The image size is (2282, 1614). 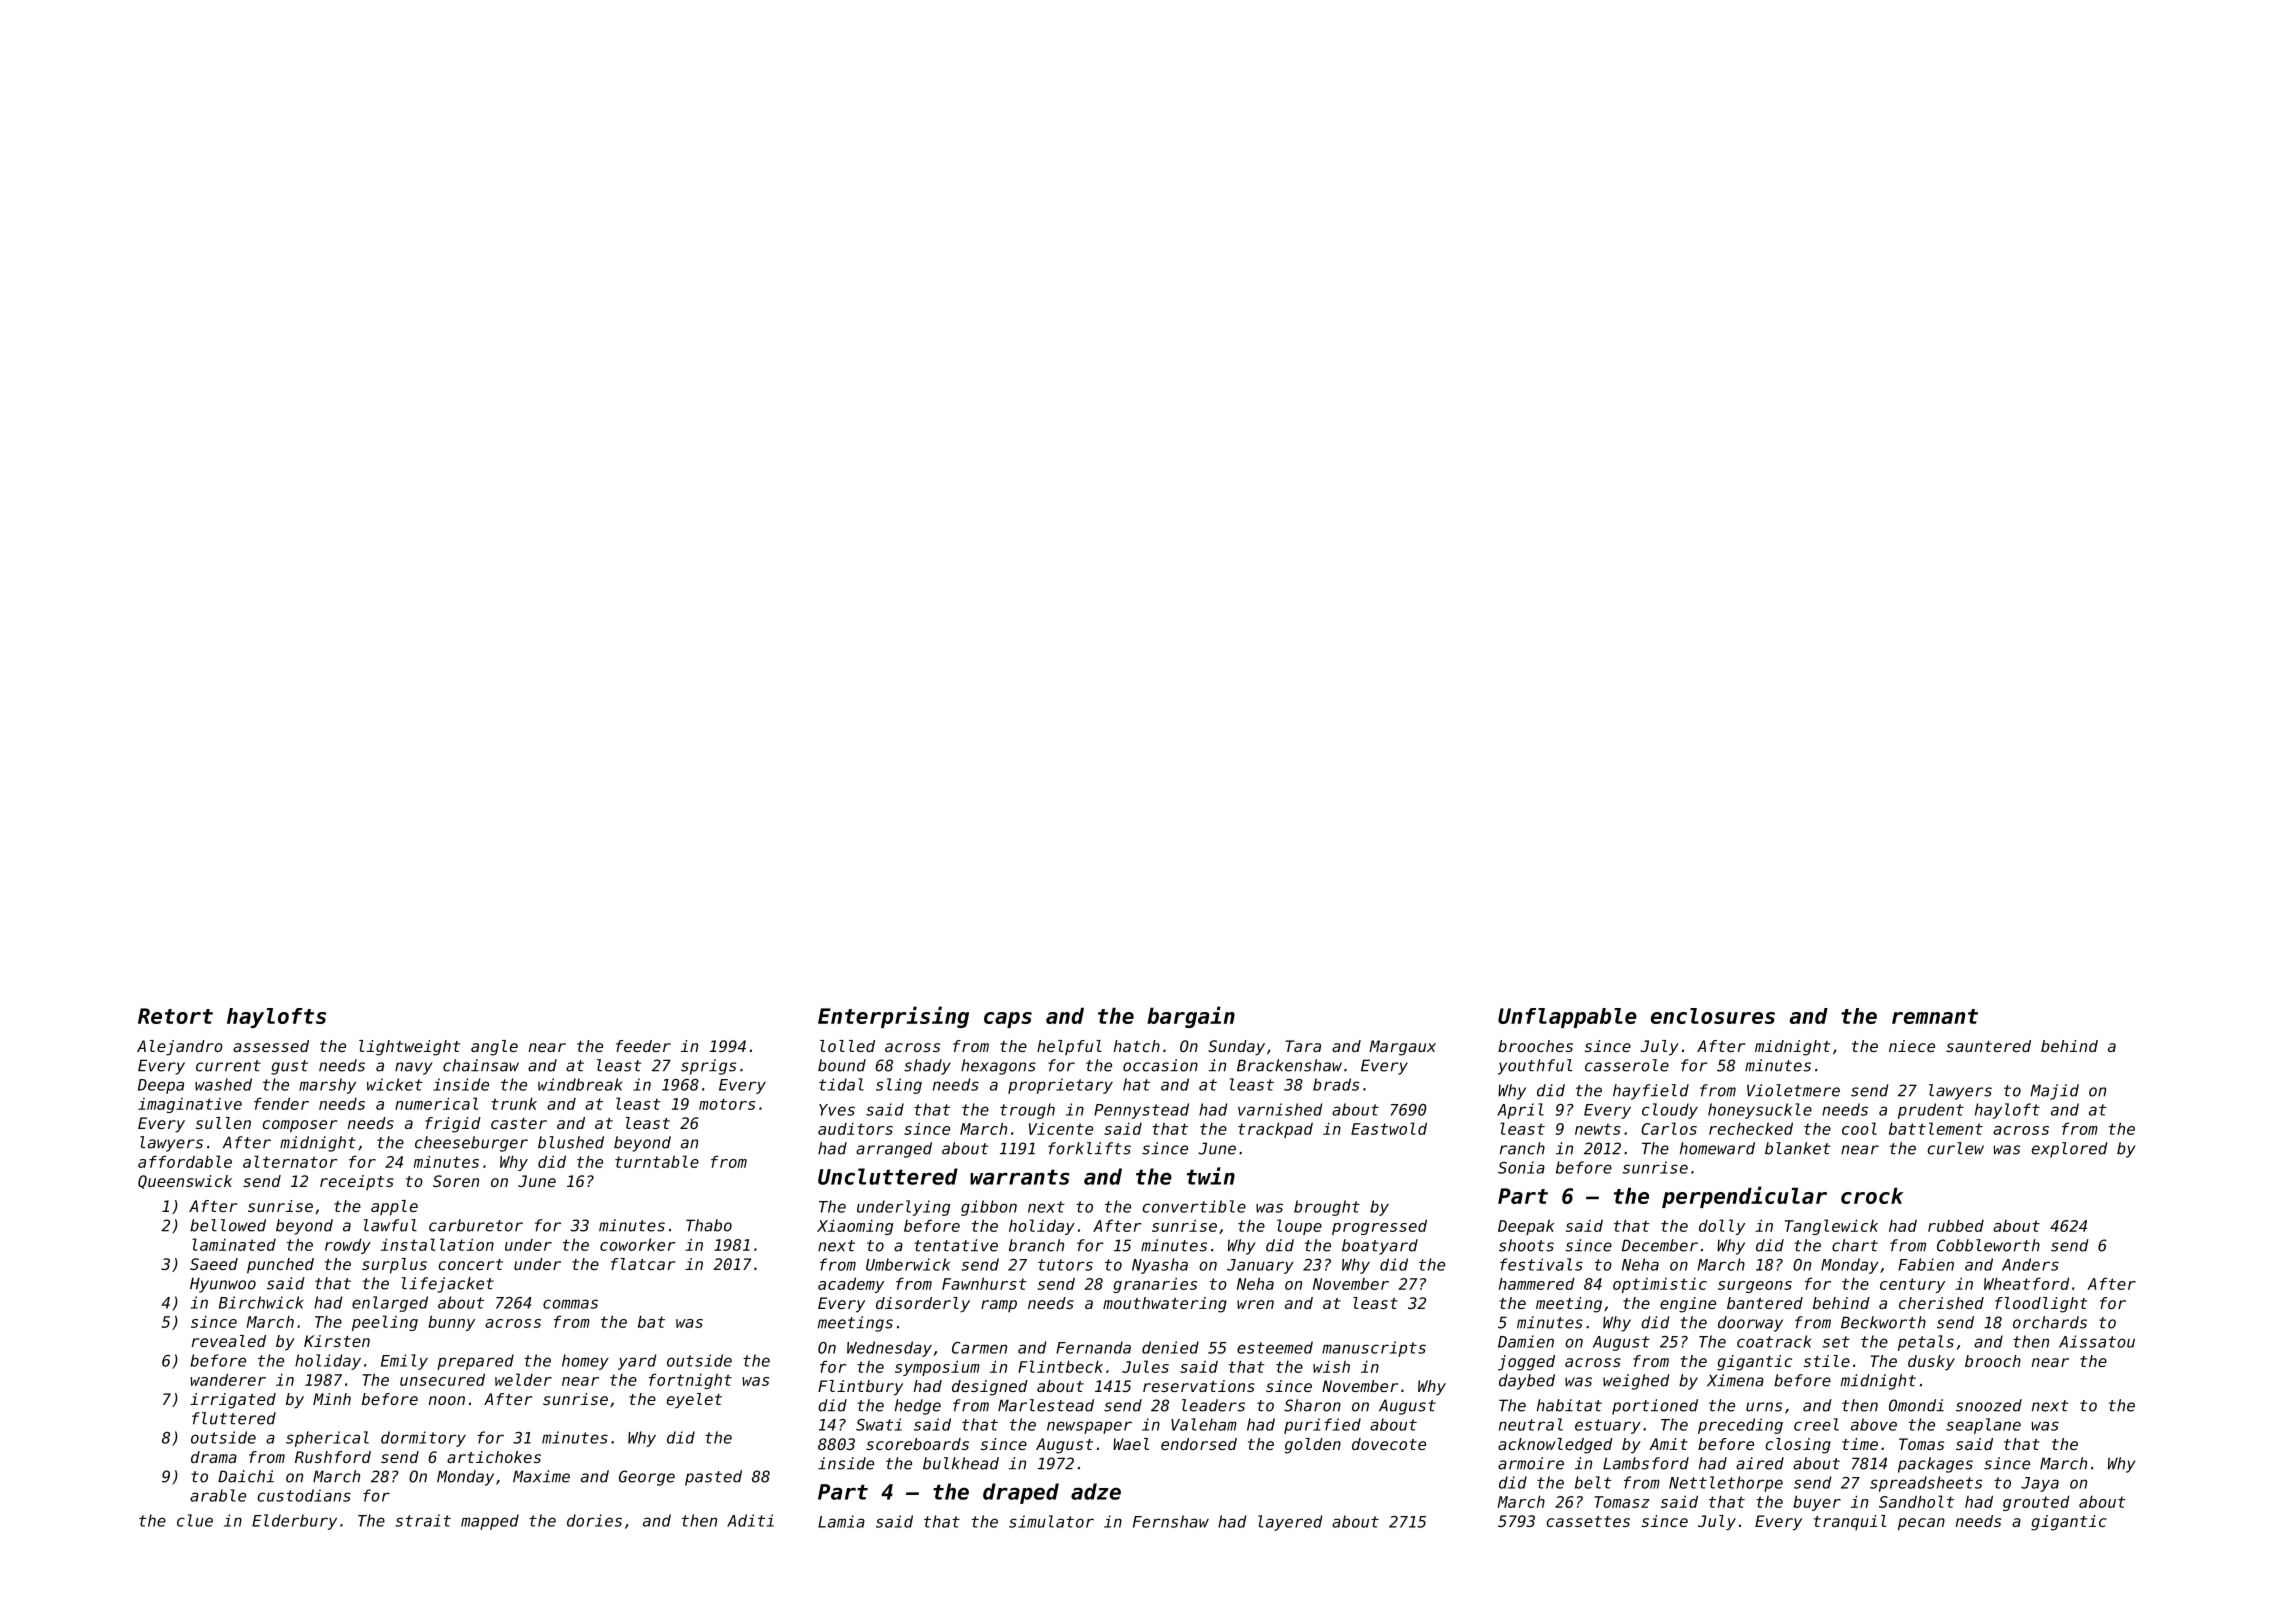 What do you see at coordinates (1850, 1522) in the screenshot?
I see `tranquil` at bounding box center [1850, 1522].
